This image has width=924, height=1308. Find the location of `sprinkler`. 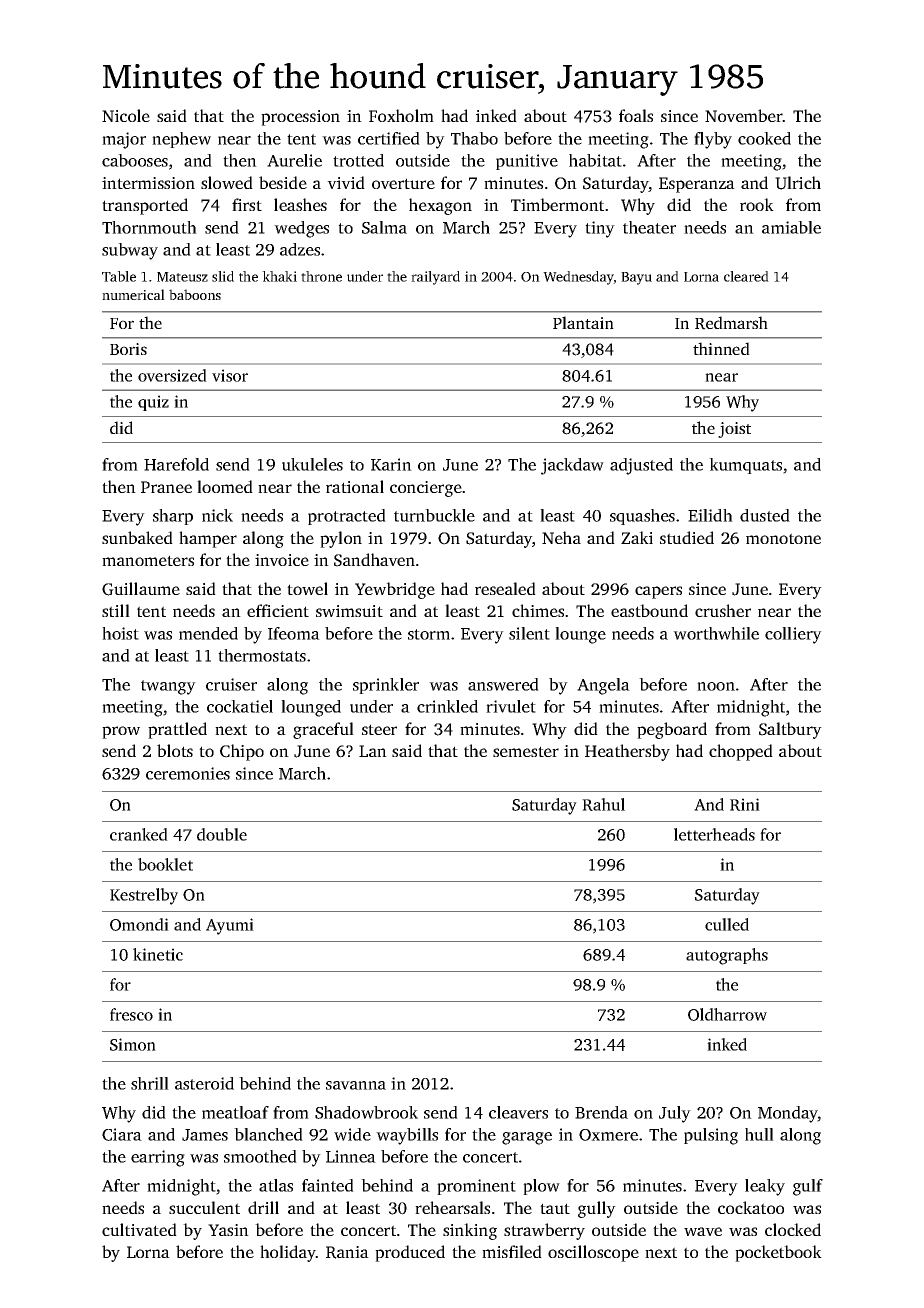

sprinkler is located at coordinates (386, 686).
